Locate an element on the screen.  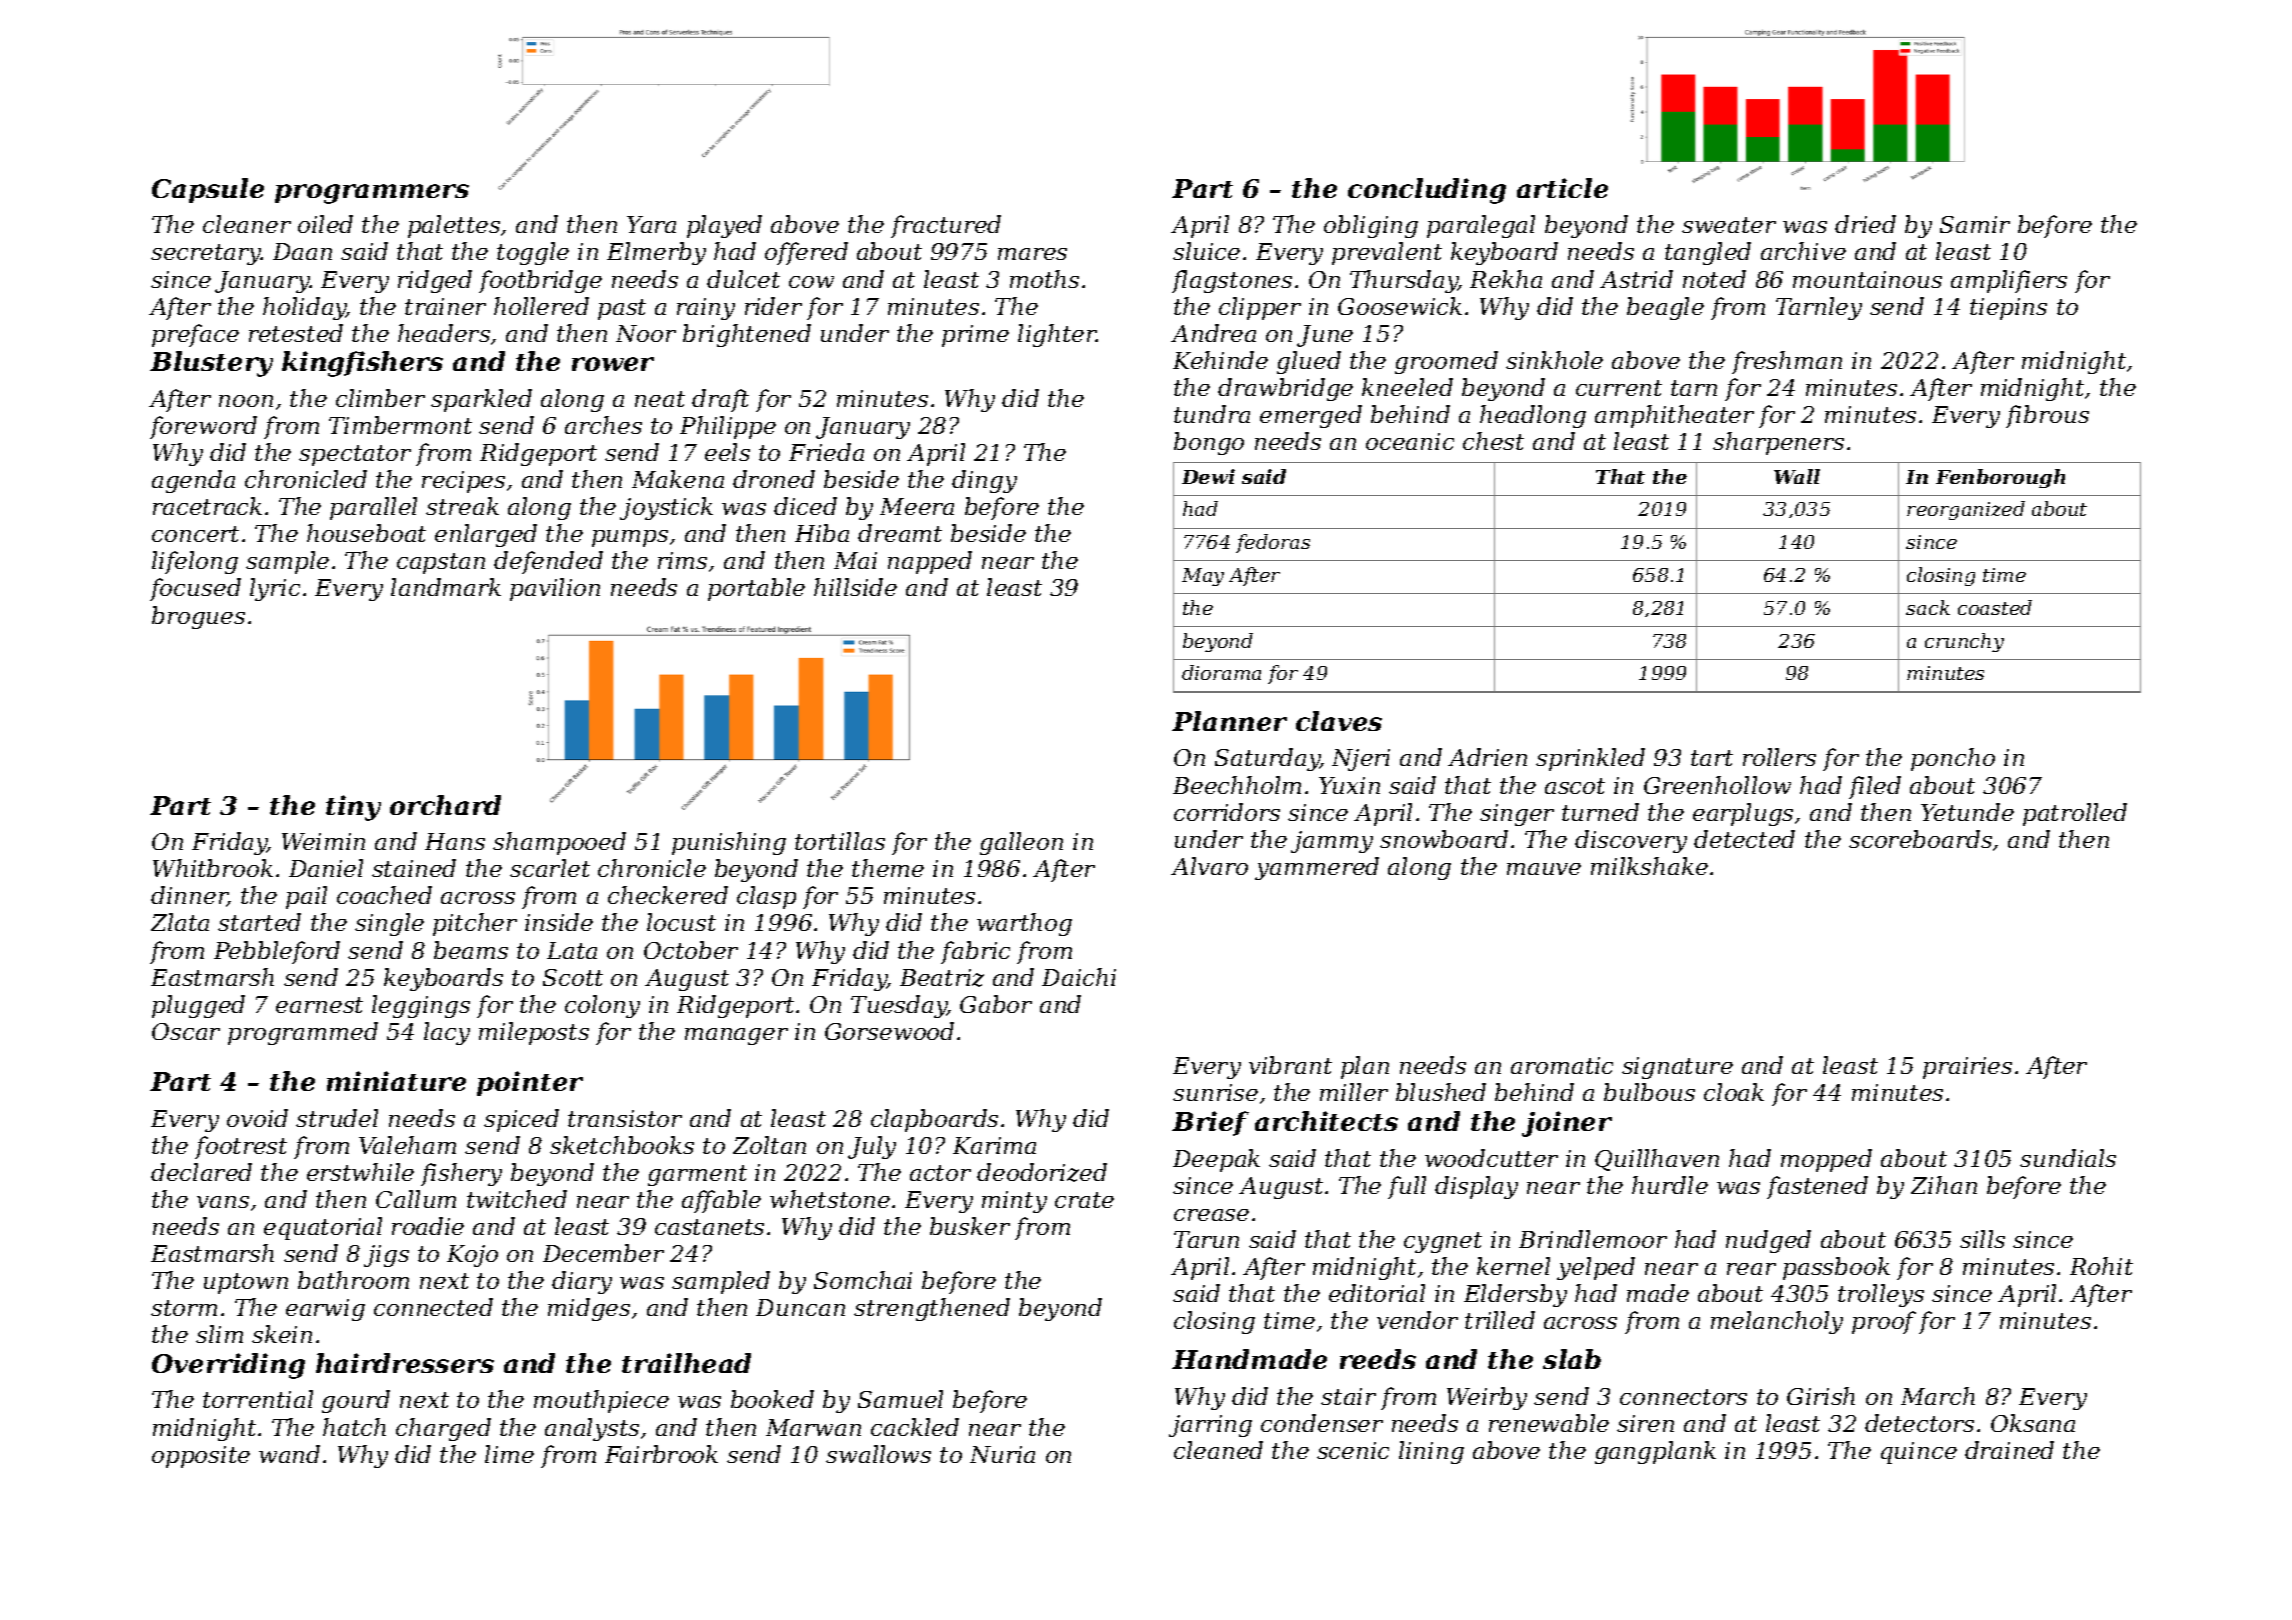
busker is located at coordinates (970, 1226).
